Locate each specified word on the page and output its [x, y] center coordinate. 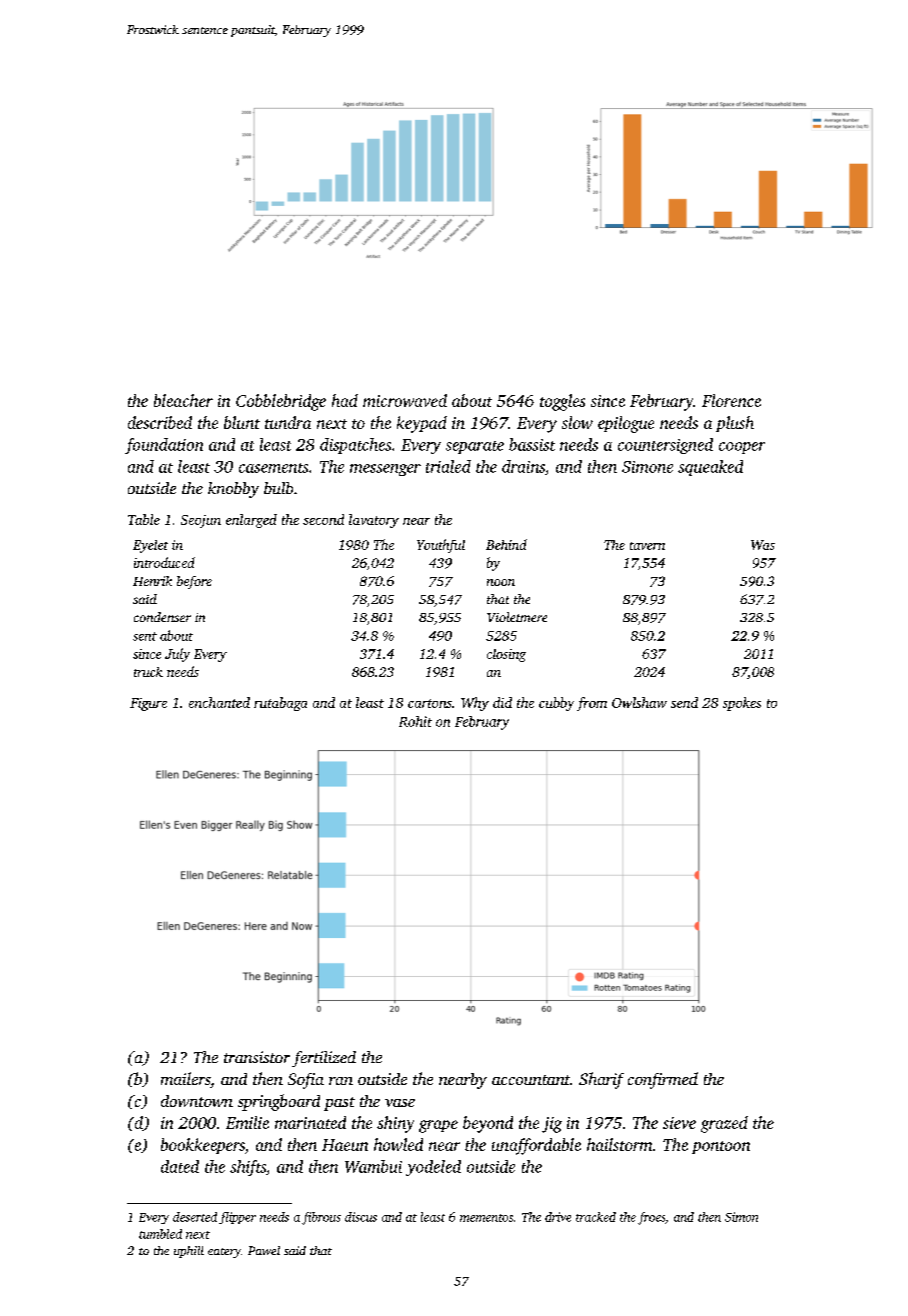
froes [651, 1218]
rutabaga [280, 704]
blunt [242, 422]
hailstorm [619, 1144]
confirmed [663, 1080]
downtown [197, 1101]
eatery [224, 1253]
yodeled [433, 1168]
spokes [742, 704]
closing [506, 655]
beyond [488, 1124]
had [345, 400]
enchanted [219, 702]
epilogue [626, 424]
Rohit [415, 721]
